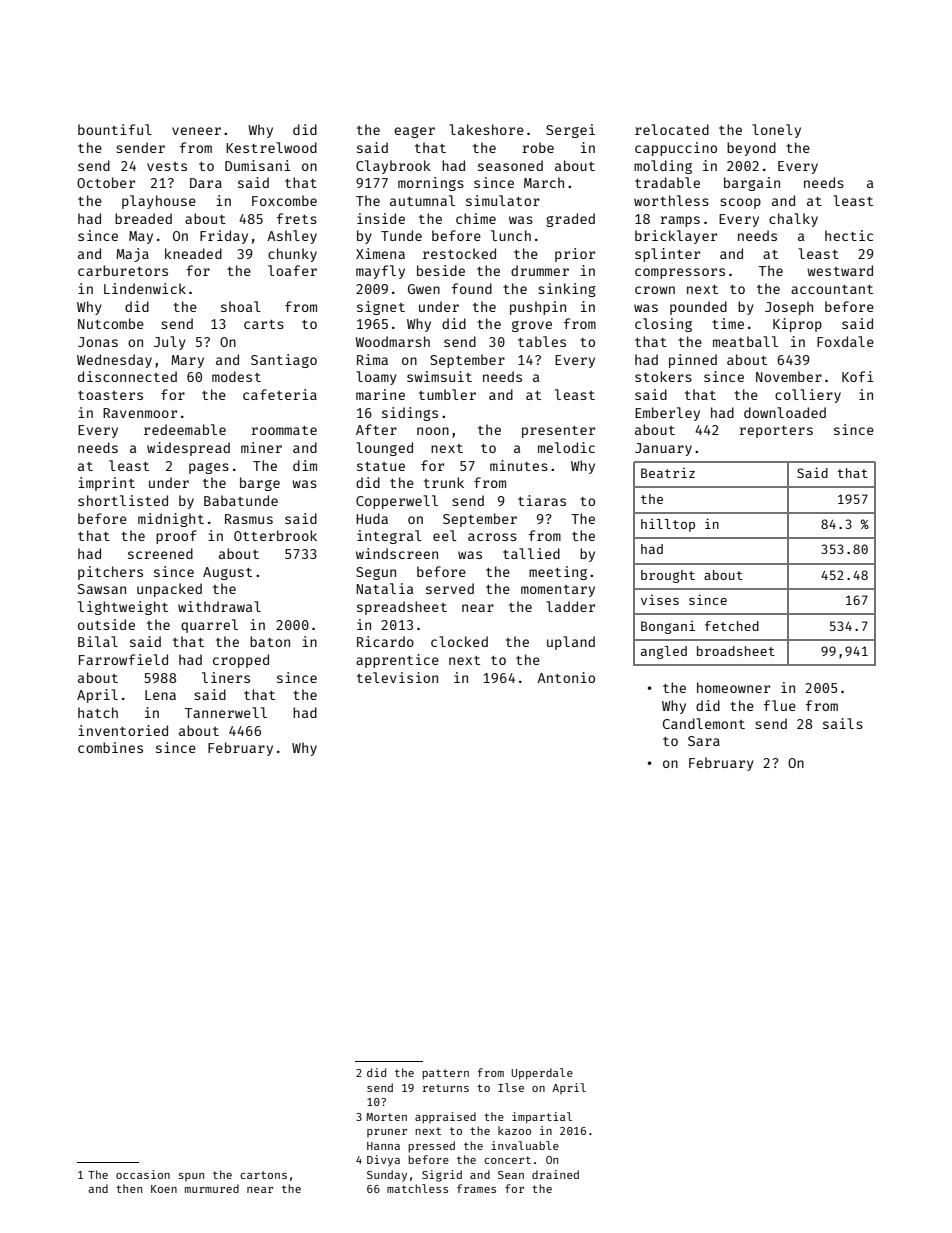 This screenshot has width=952, height=1233. I want to click on spun, so click(191, 1177).
